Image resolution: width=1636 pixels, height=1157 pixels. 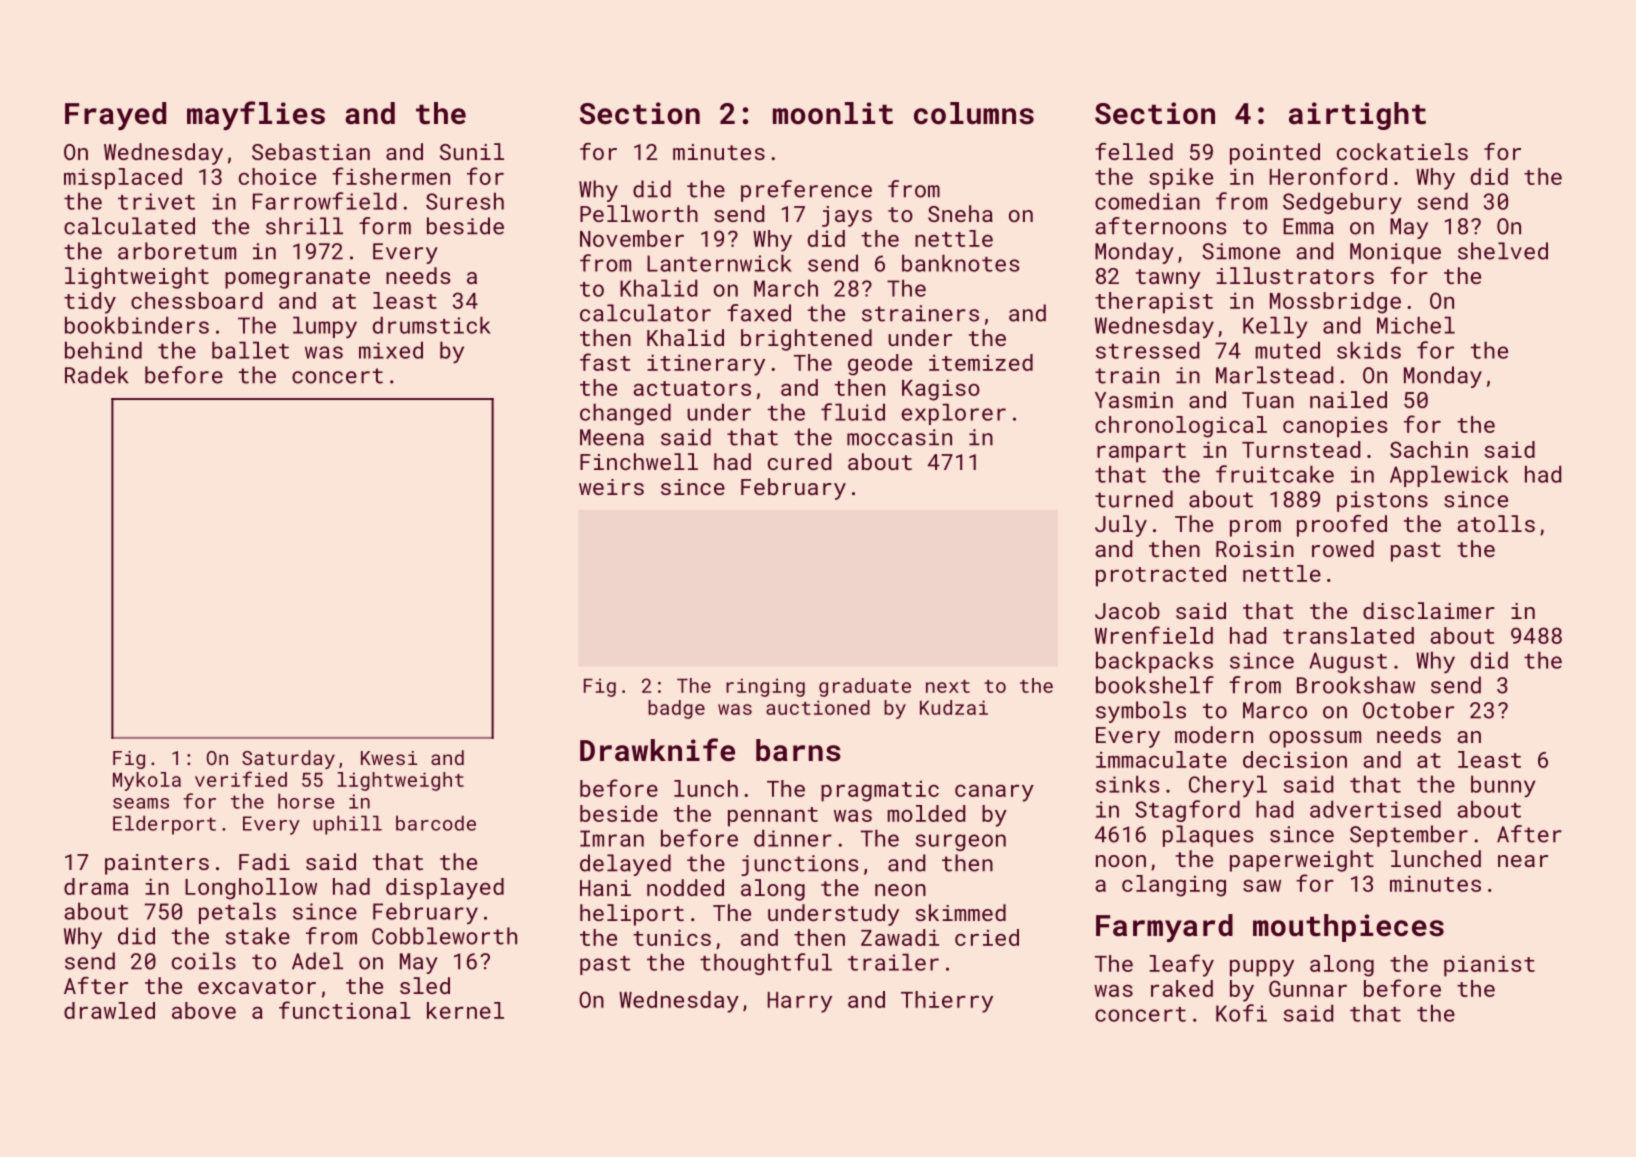 What do you see at coordinates (109, 1010) in the screenshot?
I see `drawled` at bounding box center [109, 1010].
